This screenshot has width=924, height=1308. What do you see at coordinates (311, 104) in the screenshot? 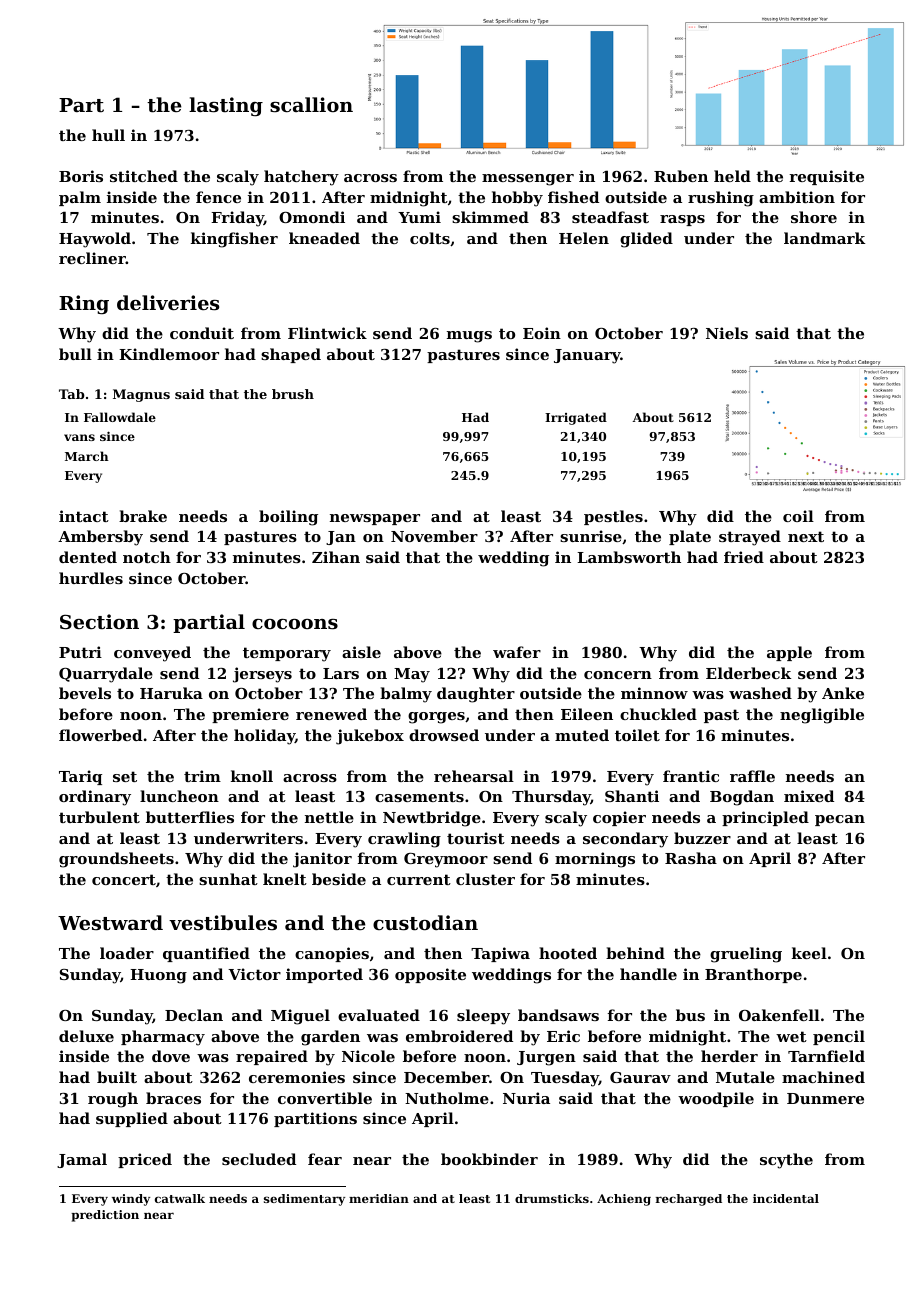
I see `scallion` at bounding box center [311, 104].
